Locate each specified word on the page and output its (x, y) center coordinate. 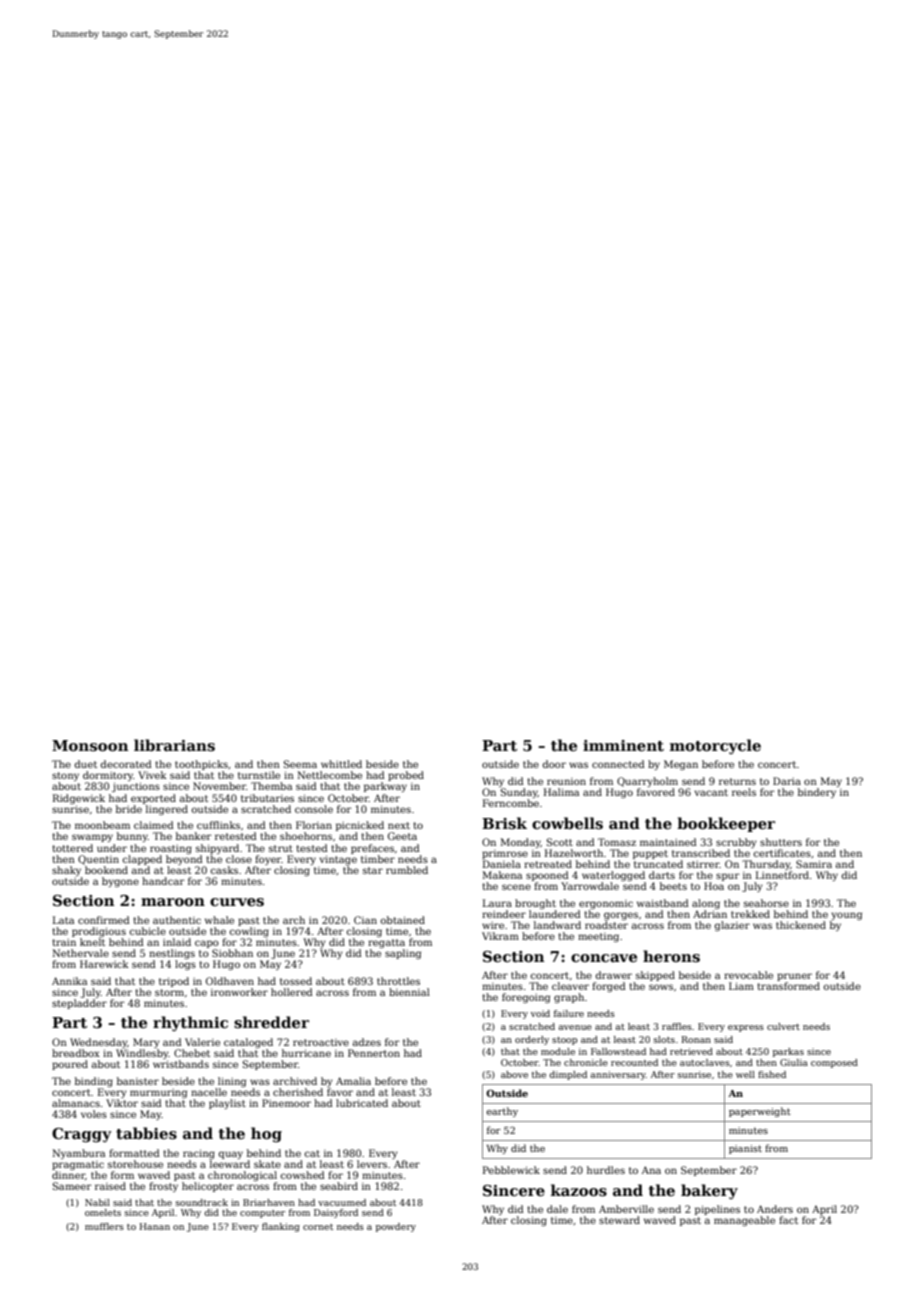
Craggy (82, 1135)
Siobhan (232, 953)
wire (493, 925)
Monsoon (90, 746)
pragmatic (78, 1165)
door (554, 764)
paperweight (760, 1112)
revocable (748, 975)
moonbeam (102, 825)
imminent (623, 745)
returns (737, 781)
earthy (502, 1112)
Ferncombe (511, 803)
